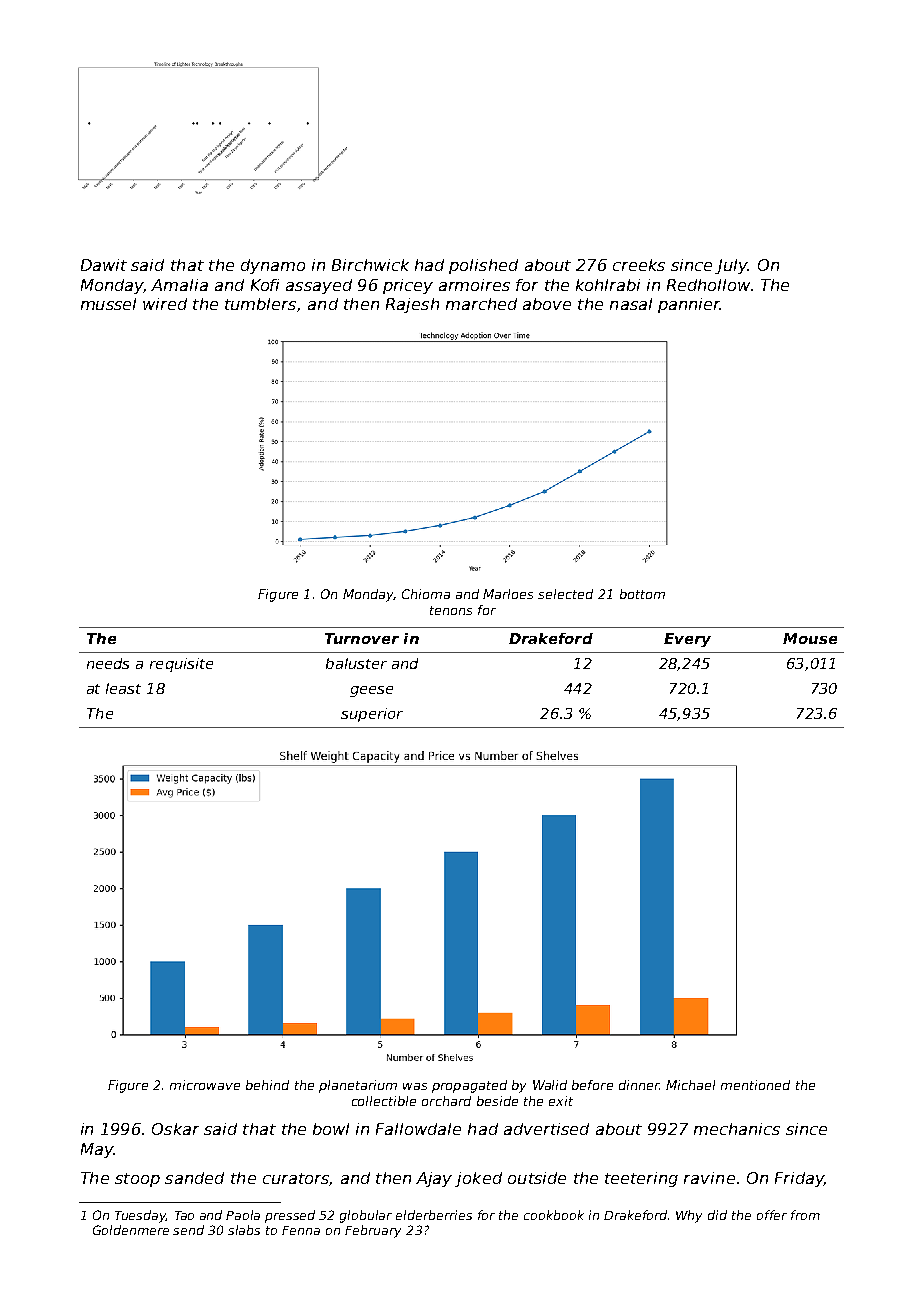  What do you see at coordinates (687, 640) in the screenshot?
I see `Every` at bounding box center [687, 640].
